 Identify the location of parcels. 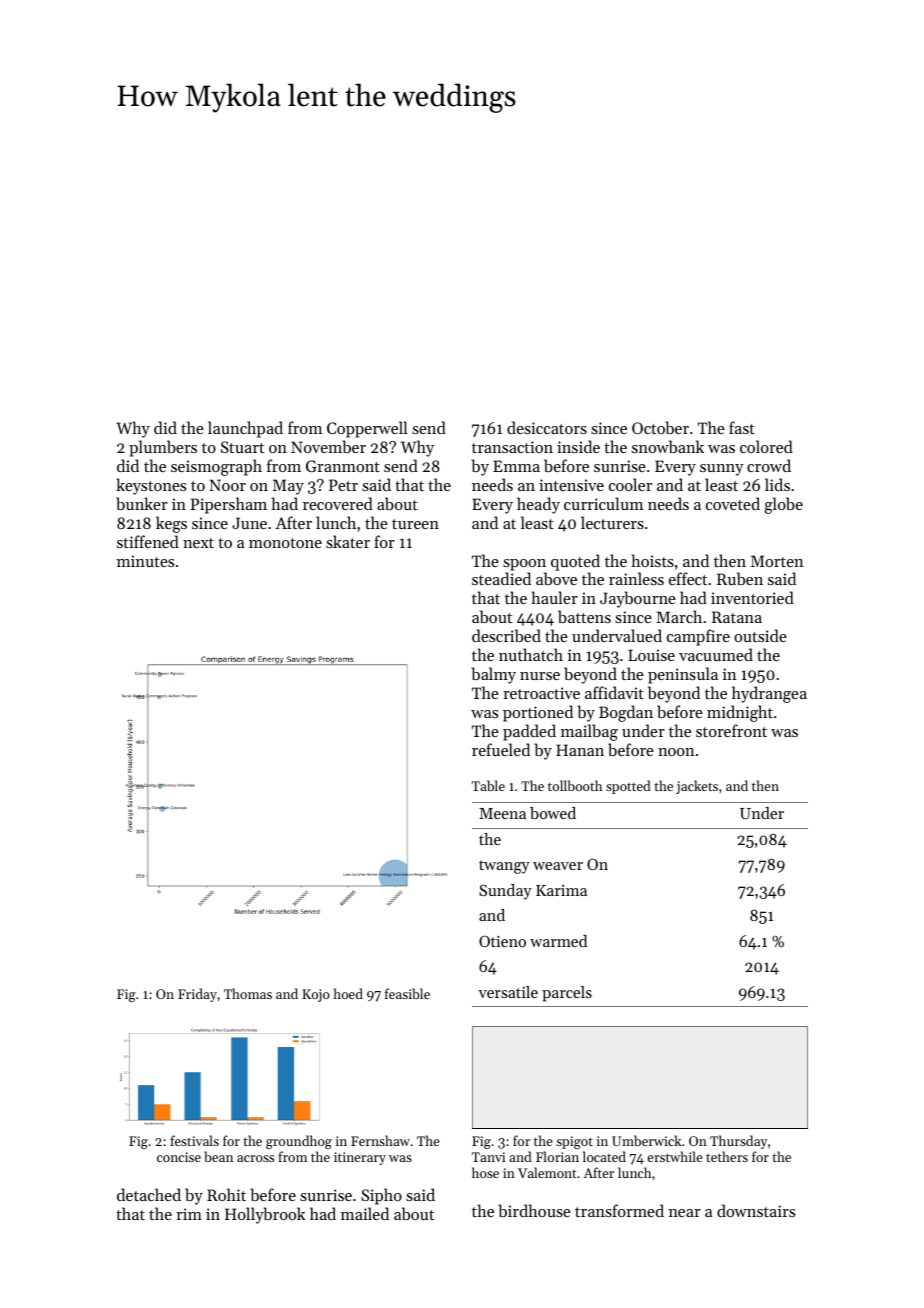
(567, 994).
